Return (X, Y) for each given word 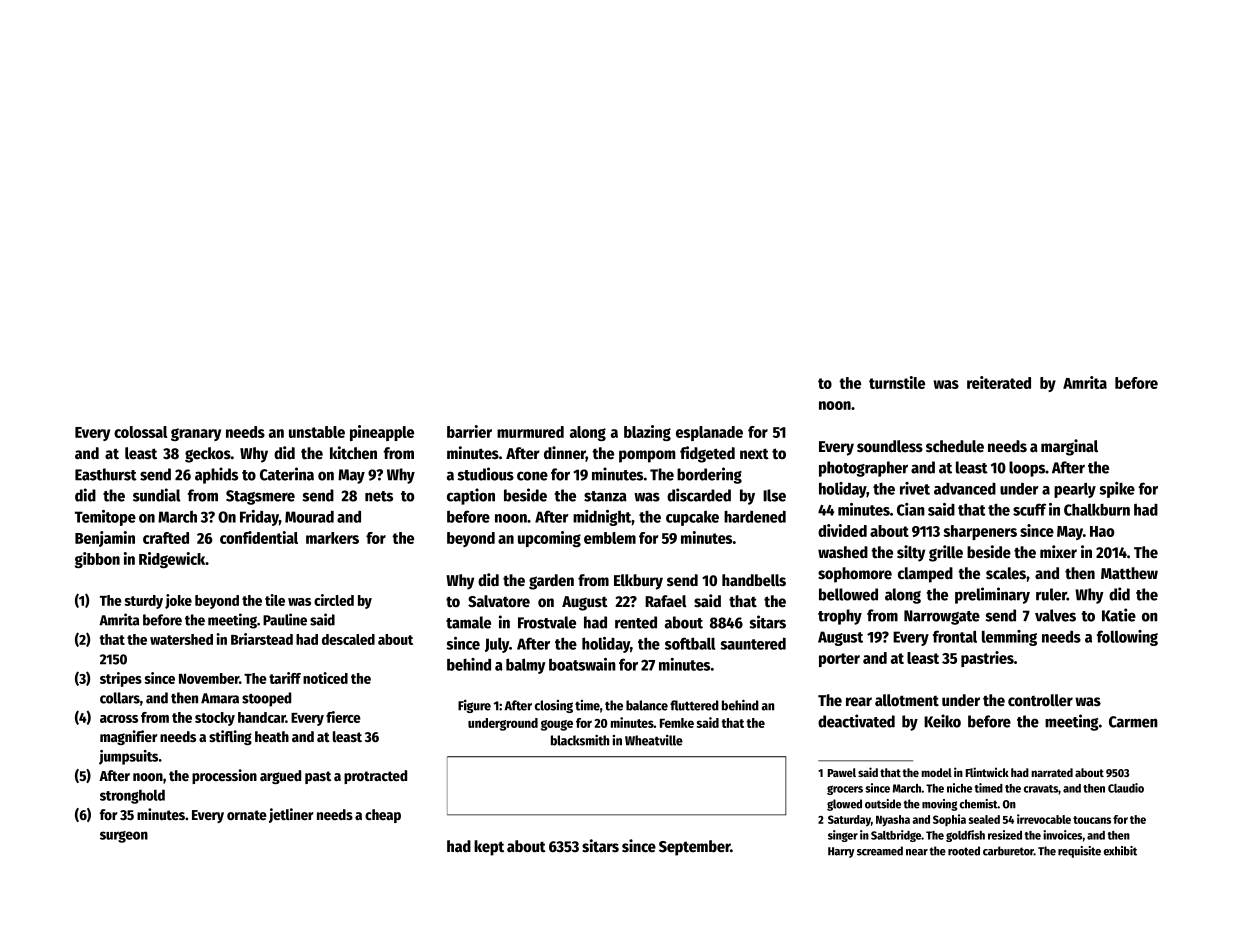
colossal (141, 432)
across (119, 719)
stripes (121, 679)
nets (379, 496)
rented (636, 622)
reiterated (999, 382)
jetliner (291, 815)
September (694, 848)
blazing (647, 433)
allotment (907, 700)
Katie (1119, 615)
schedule (955, 446)
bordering (709, 475)
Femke (677, 723)
